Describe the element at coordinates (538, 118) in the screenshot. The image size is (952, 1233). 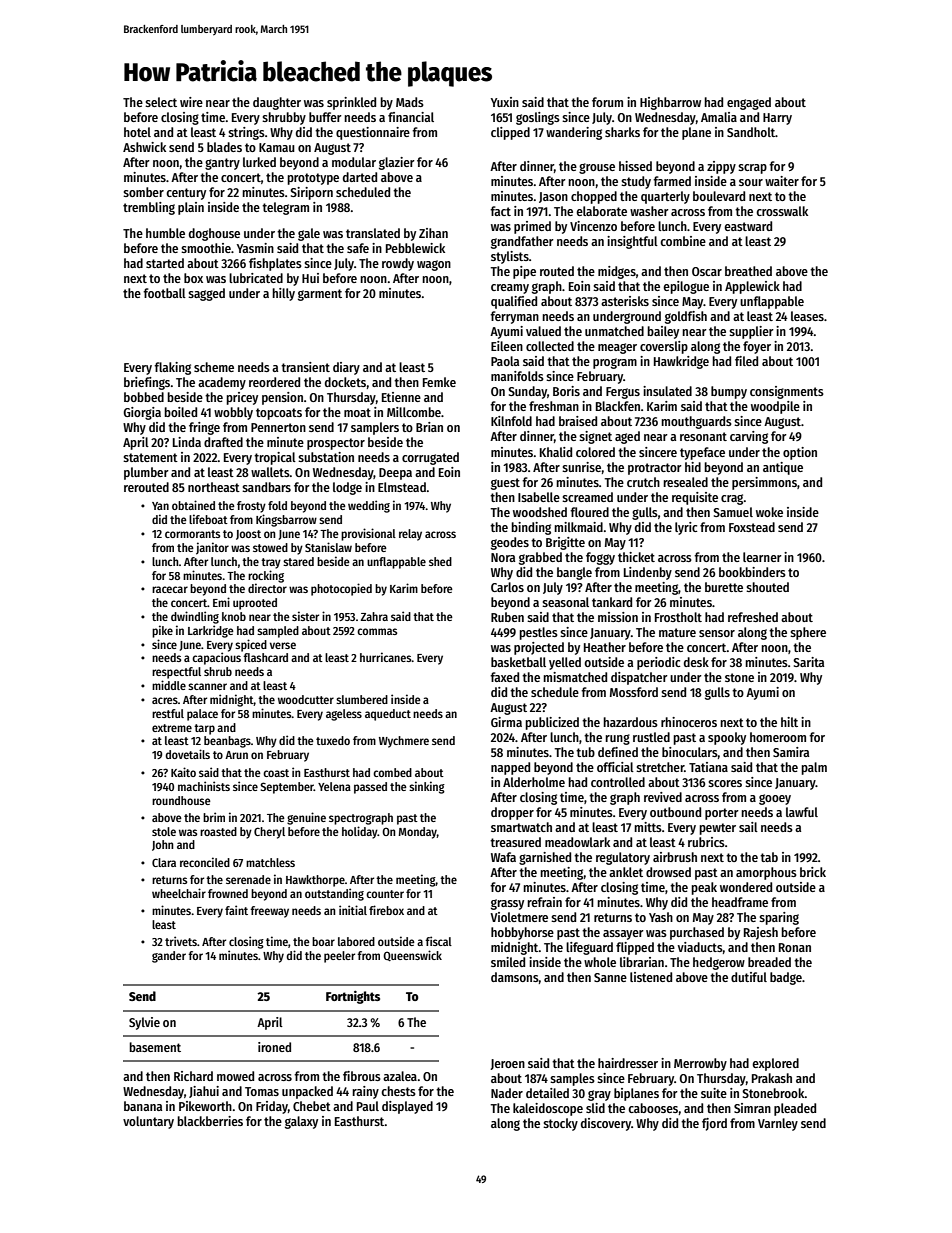
I see `goslings` at that location.
